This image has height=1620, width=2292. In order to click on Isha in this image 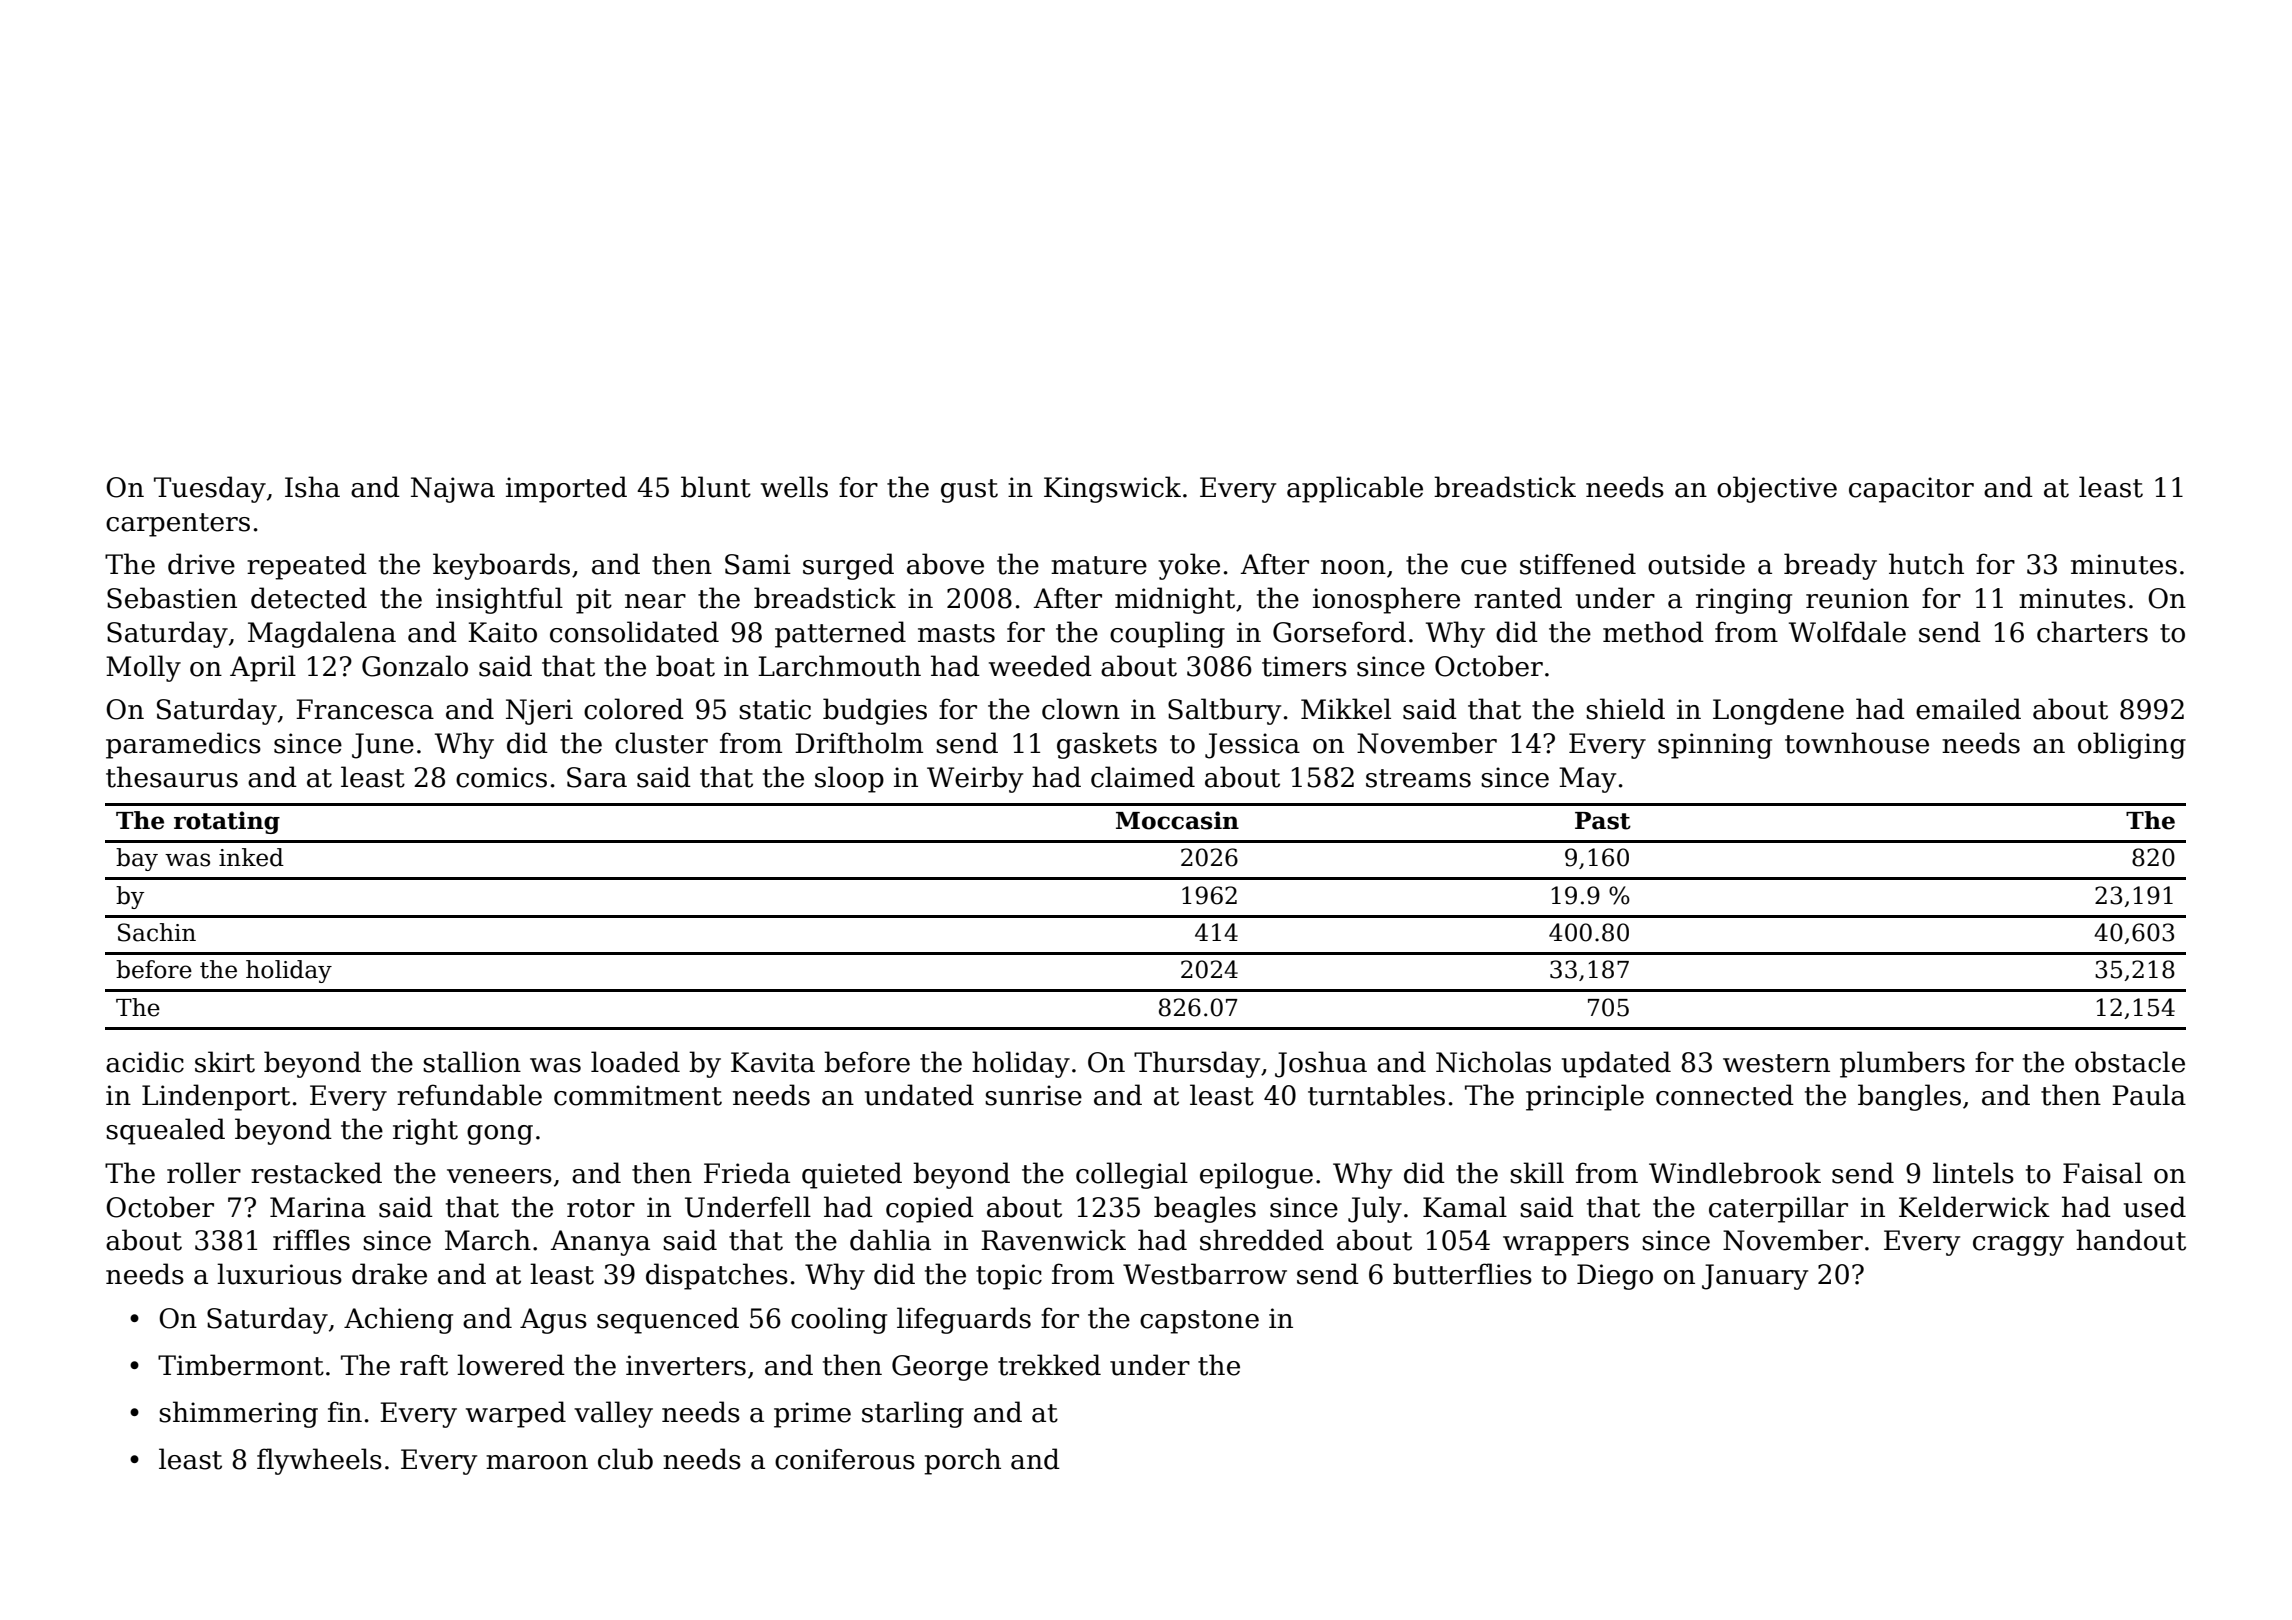, I will do `click(312, 487)`.
